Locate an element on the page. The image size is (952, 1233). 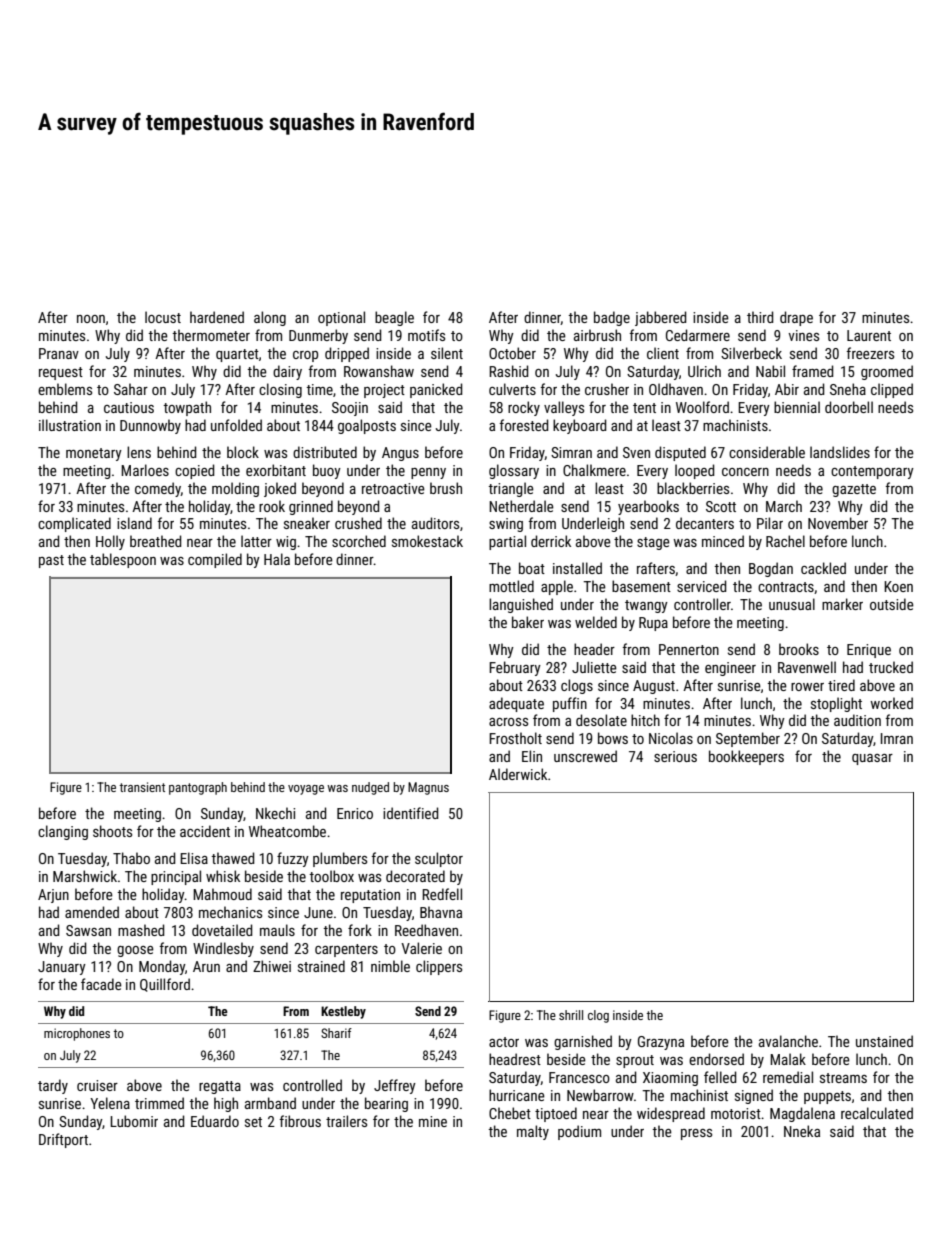
tardy is located at coordinates (53, 1086).
